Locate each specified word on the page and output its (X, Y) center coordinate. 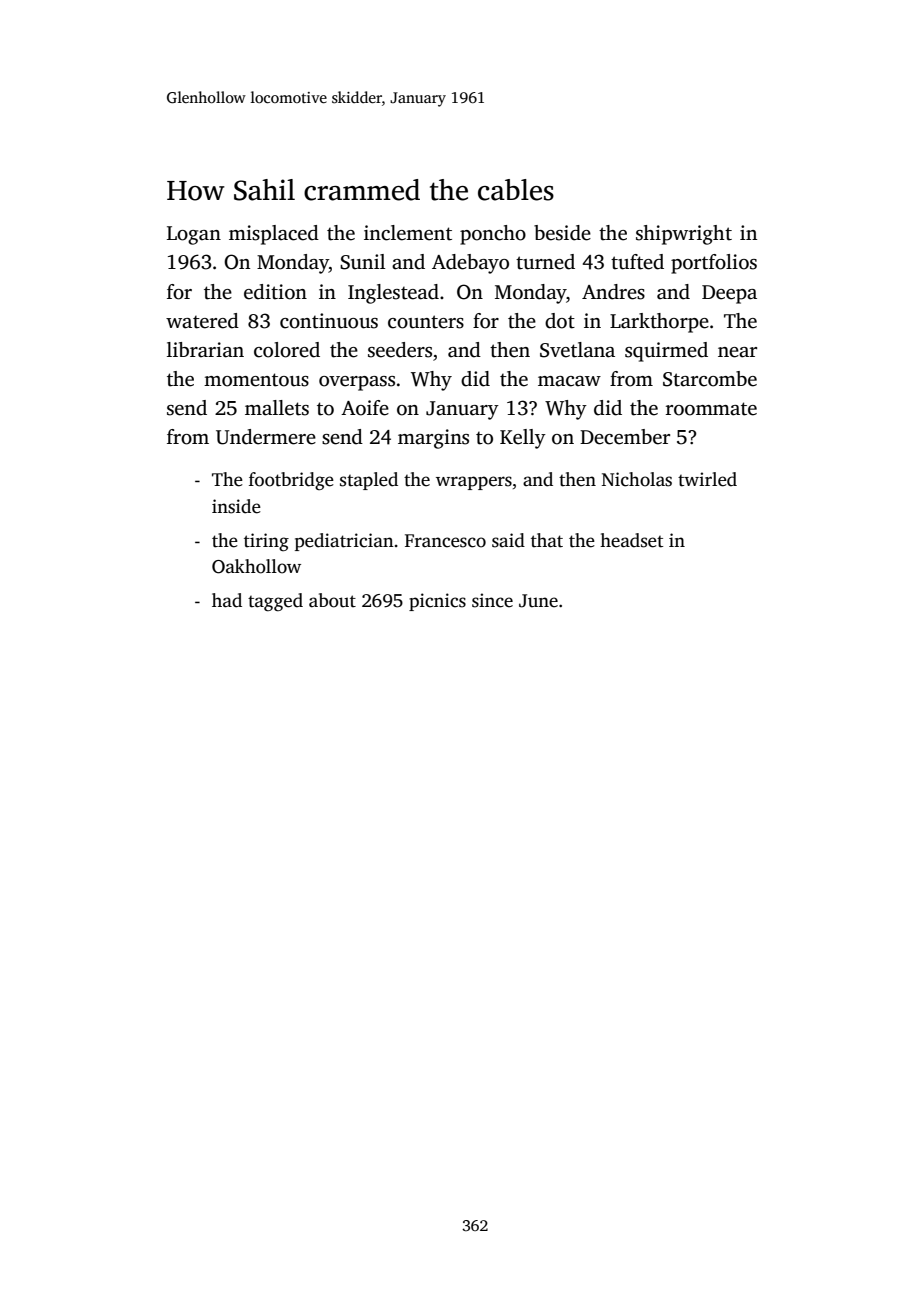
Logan (194, 235)
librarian (205, 350)
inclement (408, 233)
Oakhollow (256, 566)
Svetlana (577, 350)
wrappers (474, 483)
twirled (707, 479)
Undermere (266, 437)
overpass (357, 383)
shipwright (684, 235)
